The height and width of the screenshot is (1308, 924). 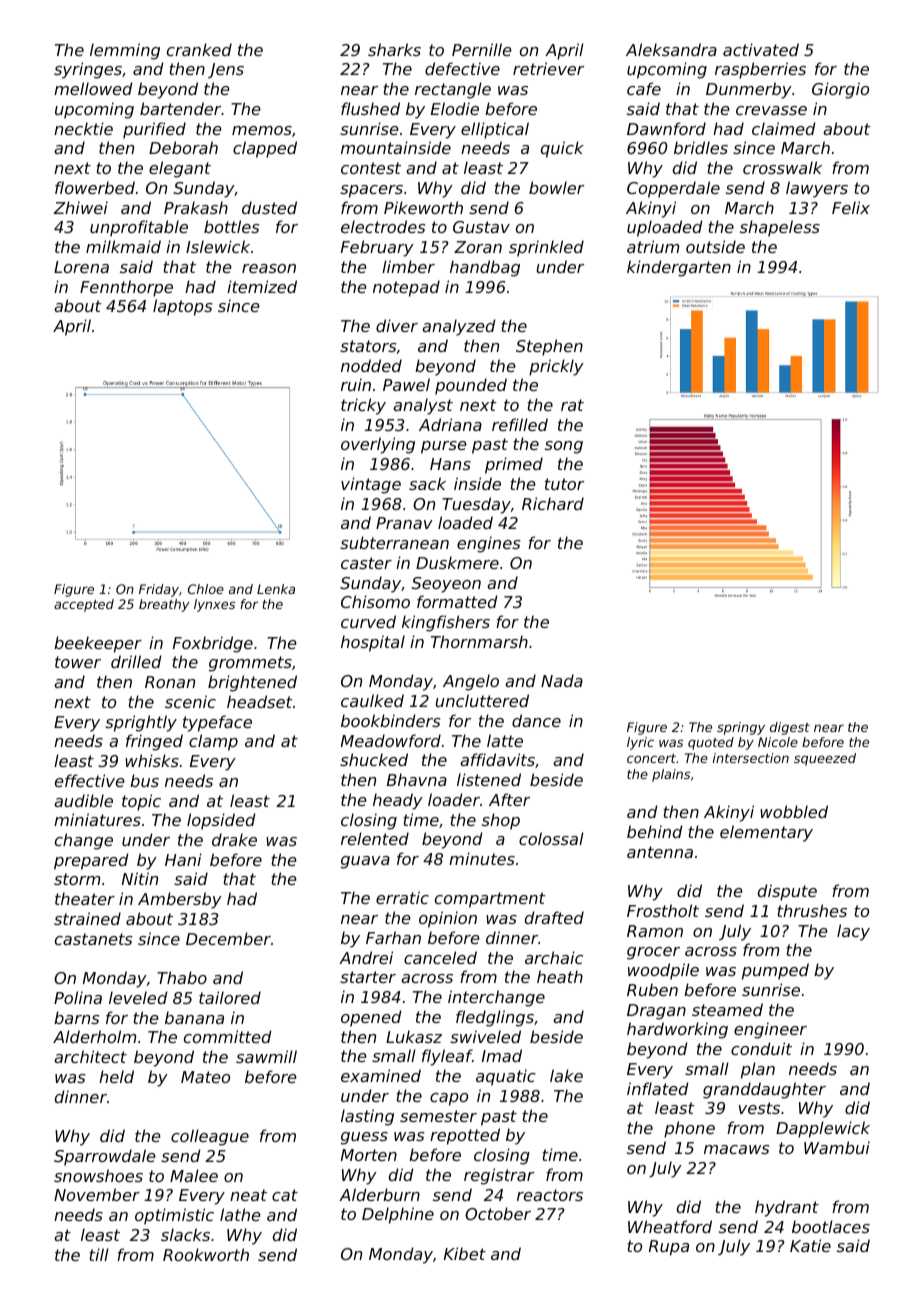 I want to click on Dragan, so click(x=656, y=1012).
